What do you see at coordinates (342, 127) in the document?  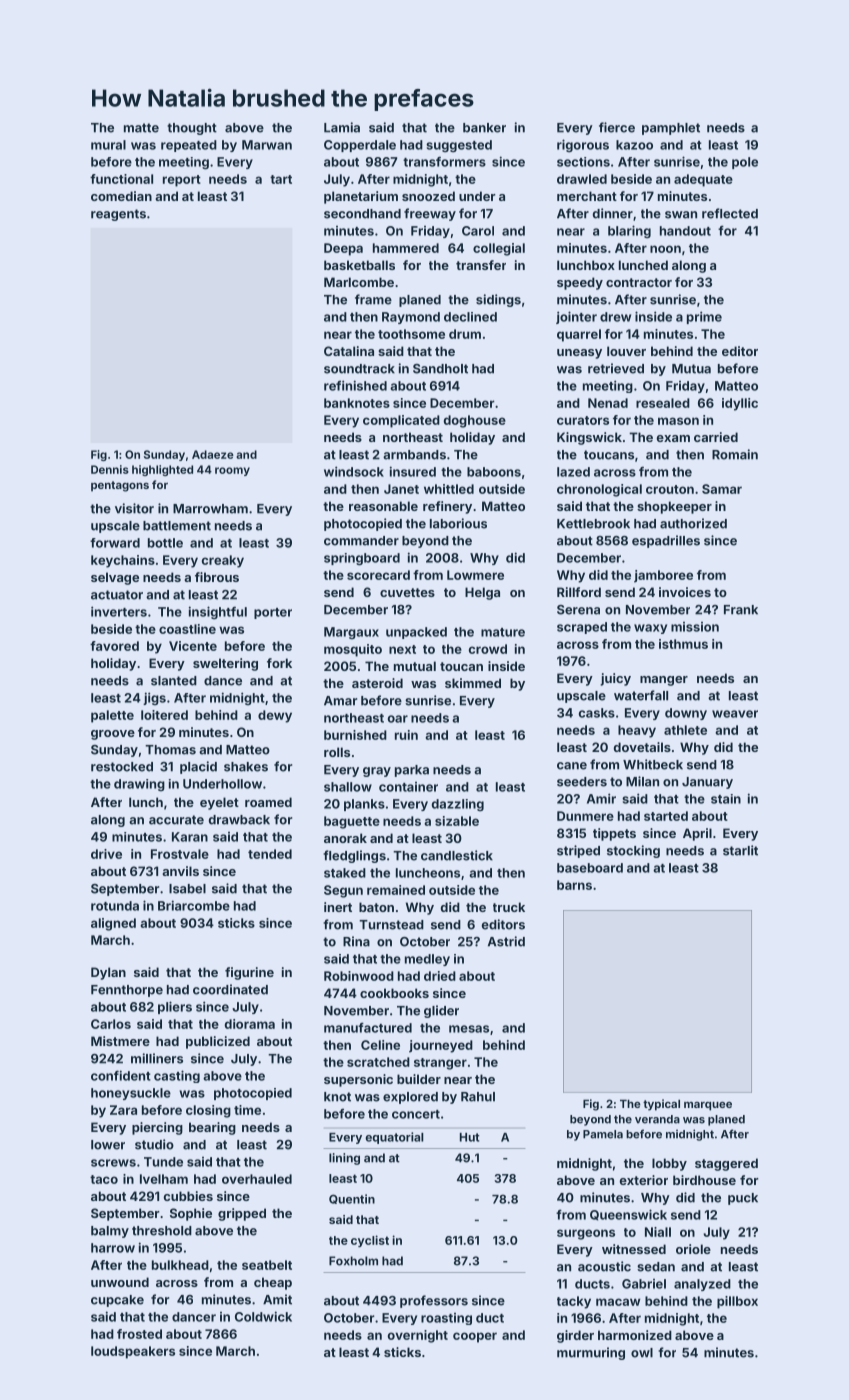 I see `Lamia` at bounding box center [342, 127].
